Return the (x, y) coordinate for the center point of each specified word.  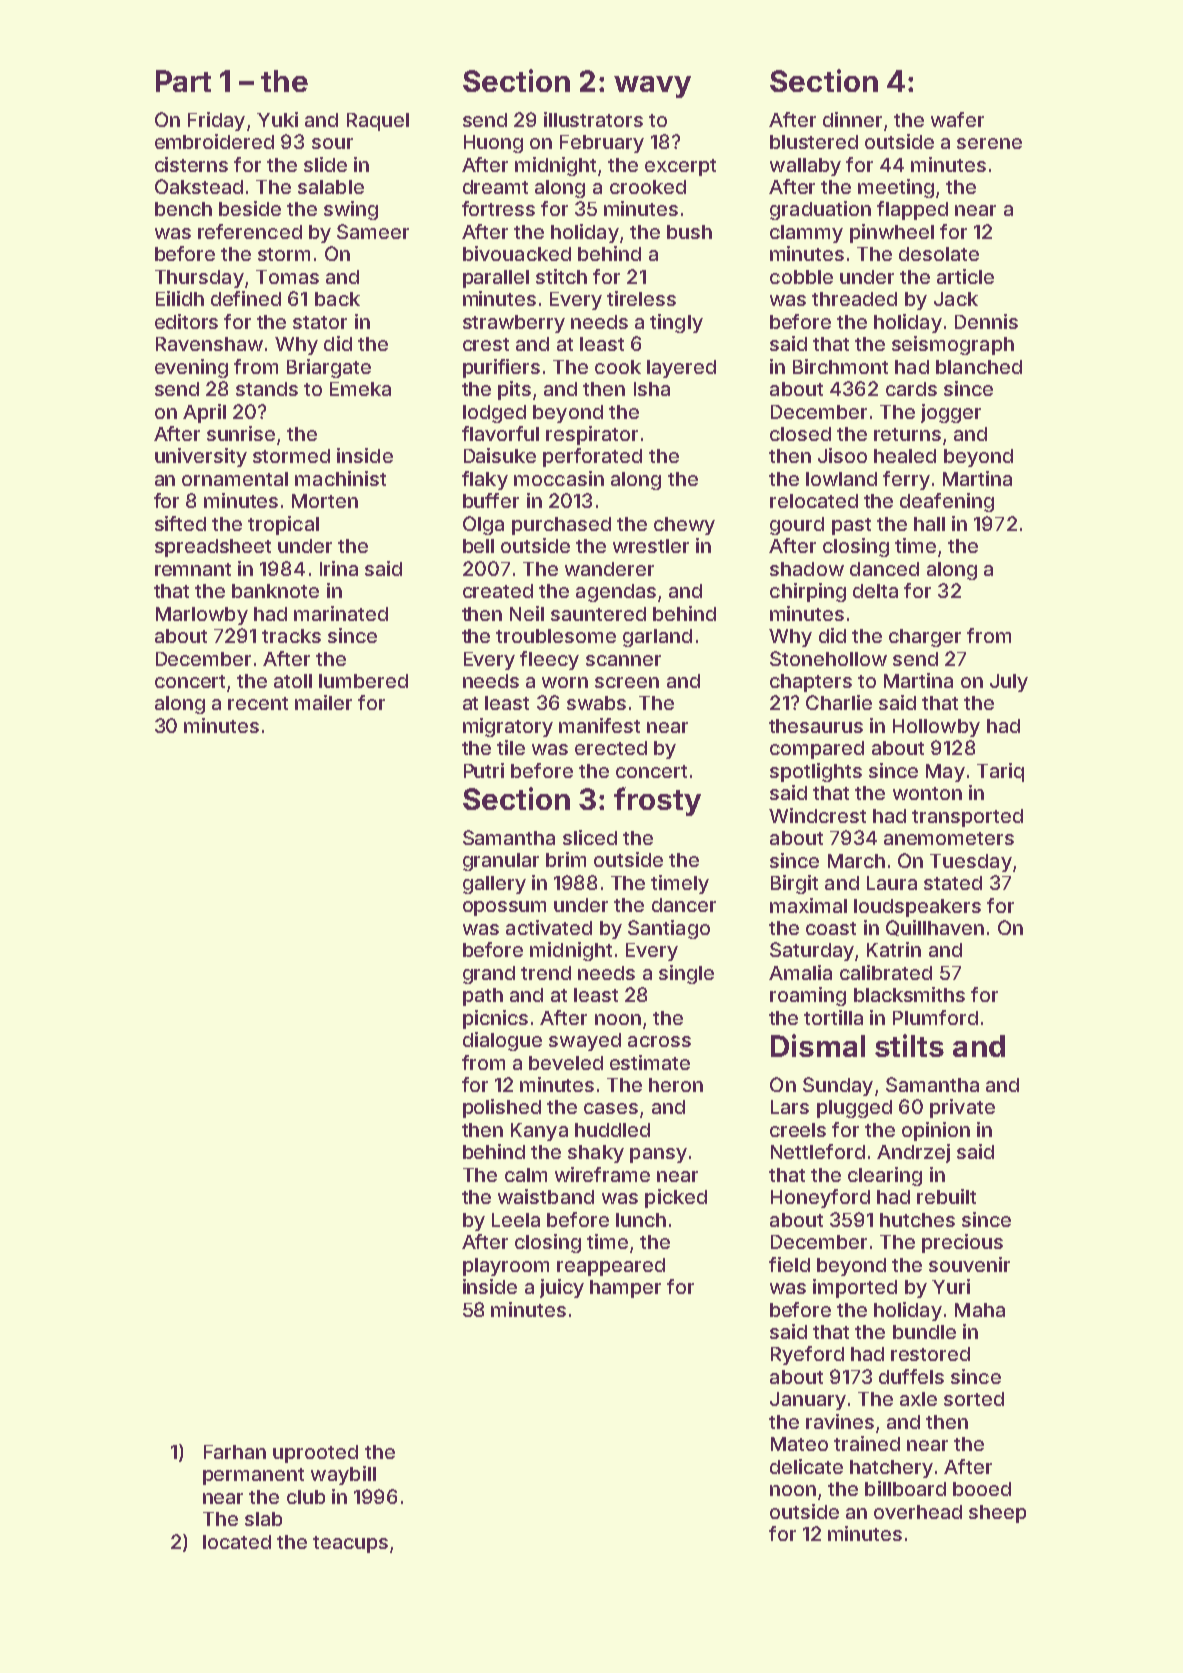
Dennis (986, 321)
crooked (648, 187)
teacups (350, 1544)
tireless (641, 298)
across (659, 1041)
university (201, 457)
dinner (852, 119)
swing (351, 210)
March (856, 861)
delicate (806, 1466)
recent (258, 703)
